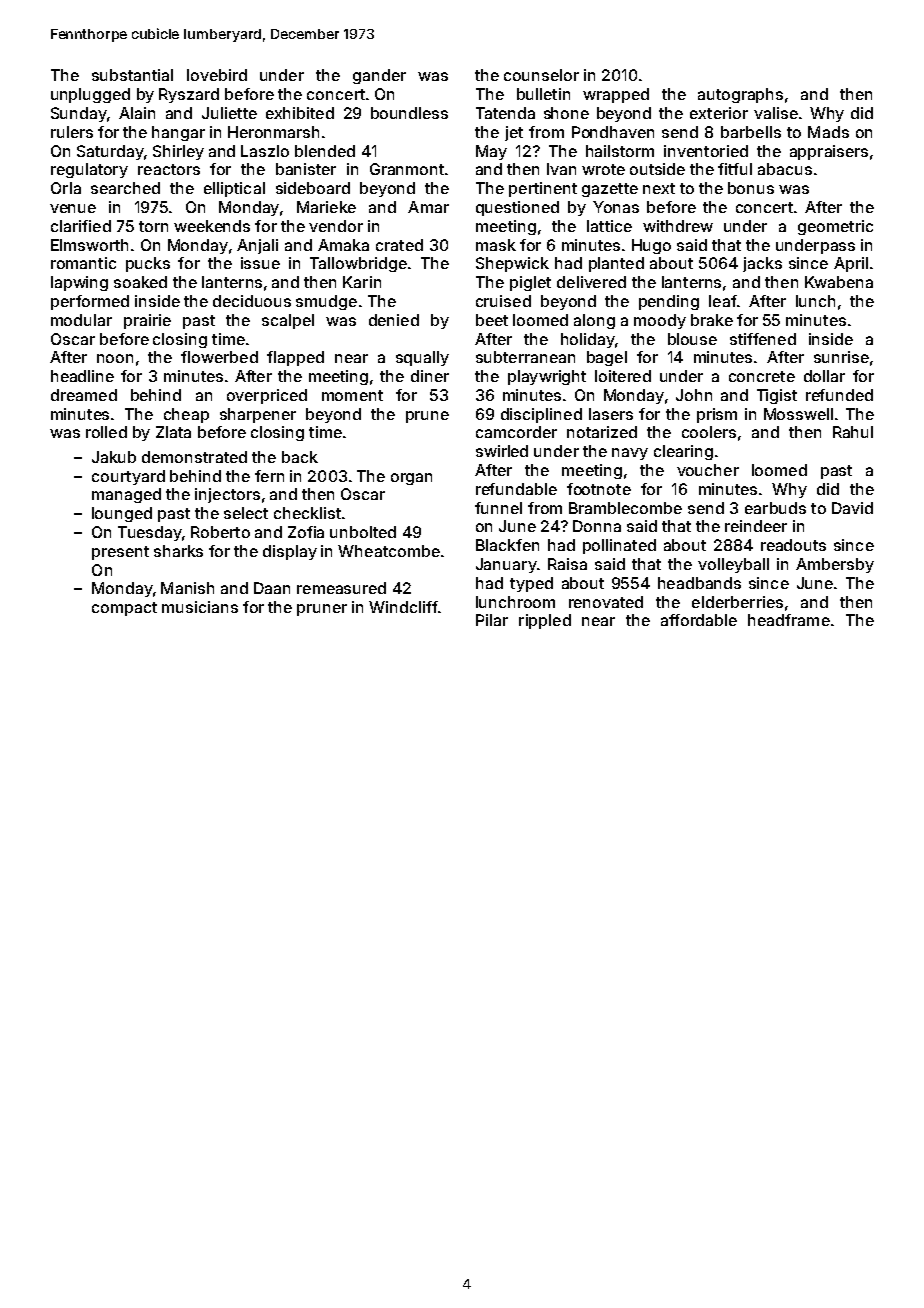 The image size is (924, 1308). Describe the element at coordinates (336, 226) in the image. I see `vendor` at that location.
